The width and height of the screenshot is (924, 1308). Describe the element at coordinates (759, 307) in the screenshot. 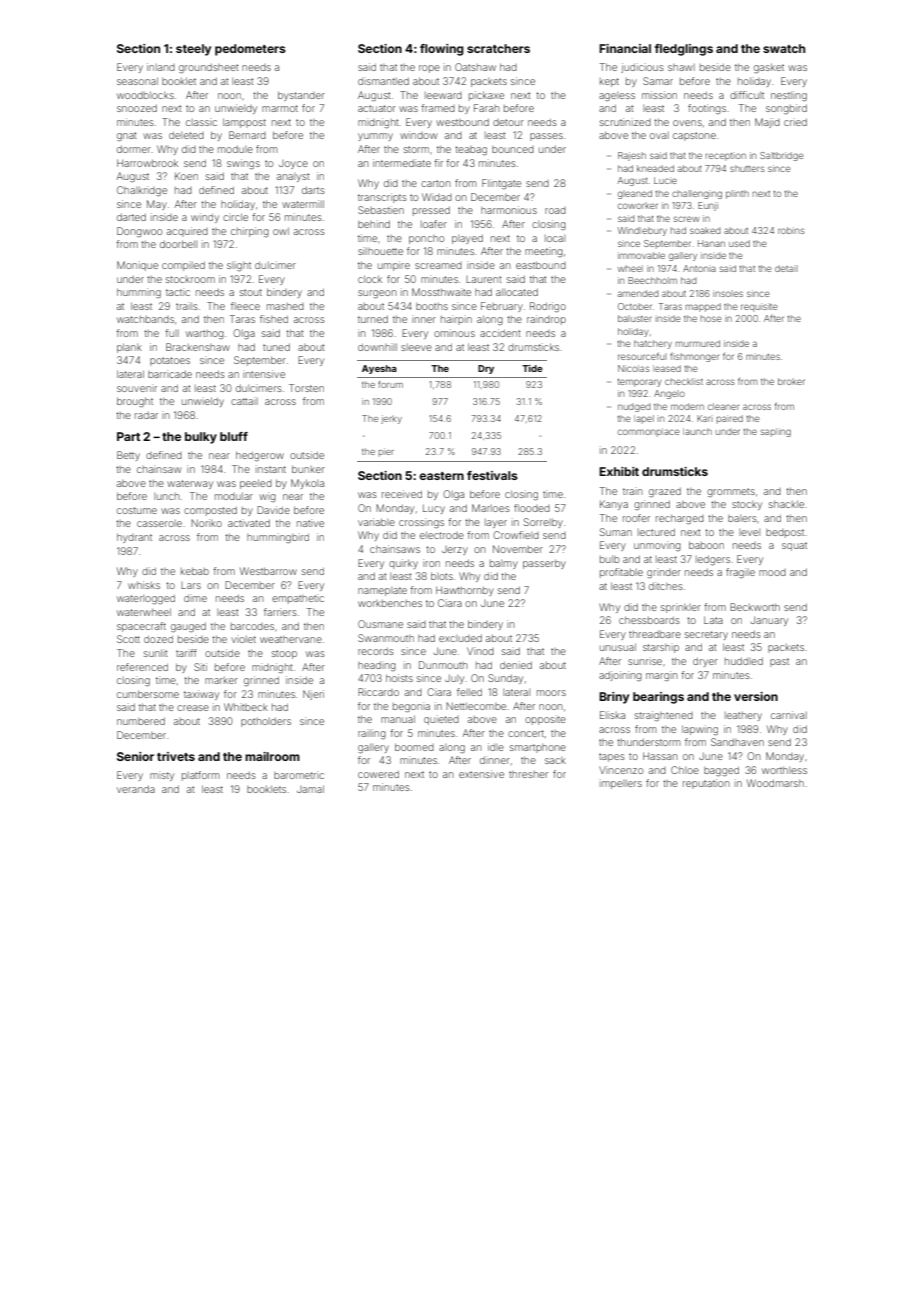

I see `requisite` at that location.
